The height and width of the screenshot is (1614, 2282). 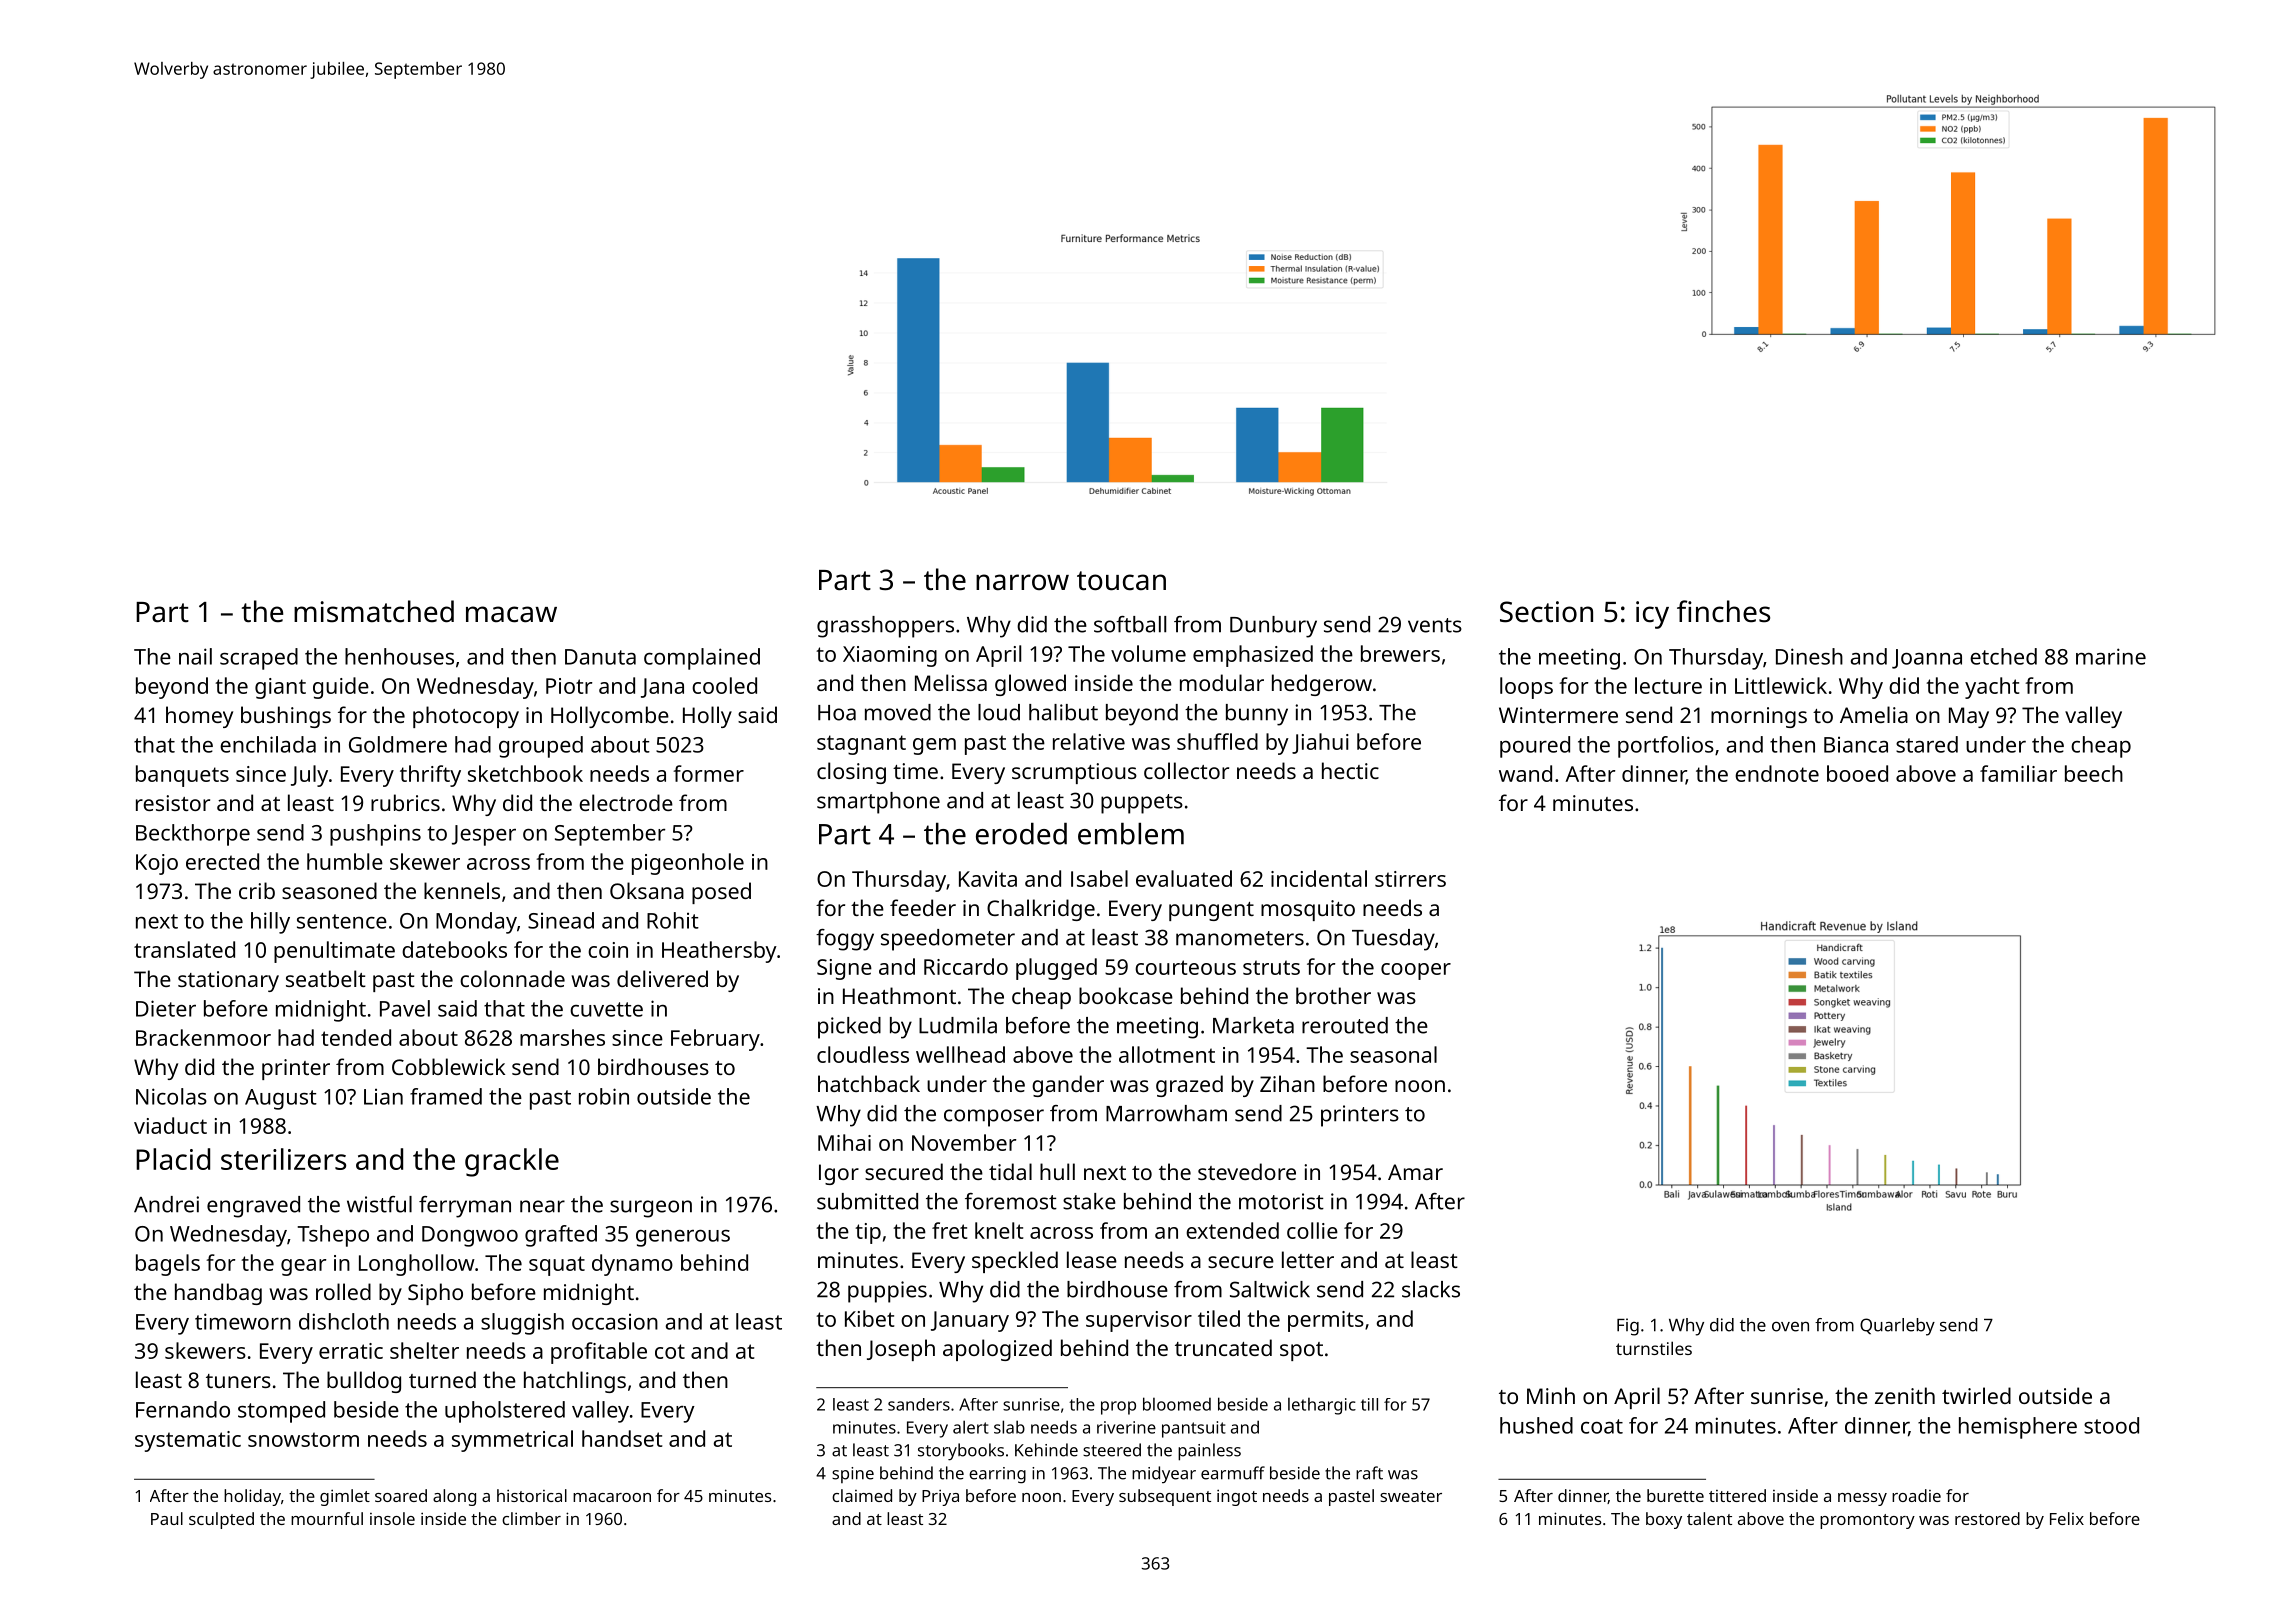 I want to click on Jiahui, so click(x=1320, y=743).
